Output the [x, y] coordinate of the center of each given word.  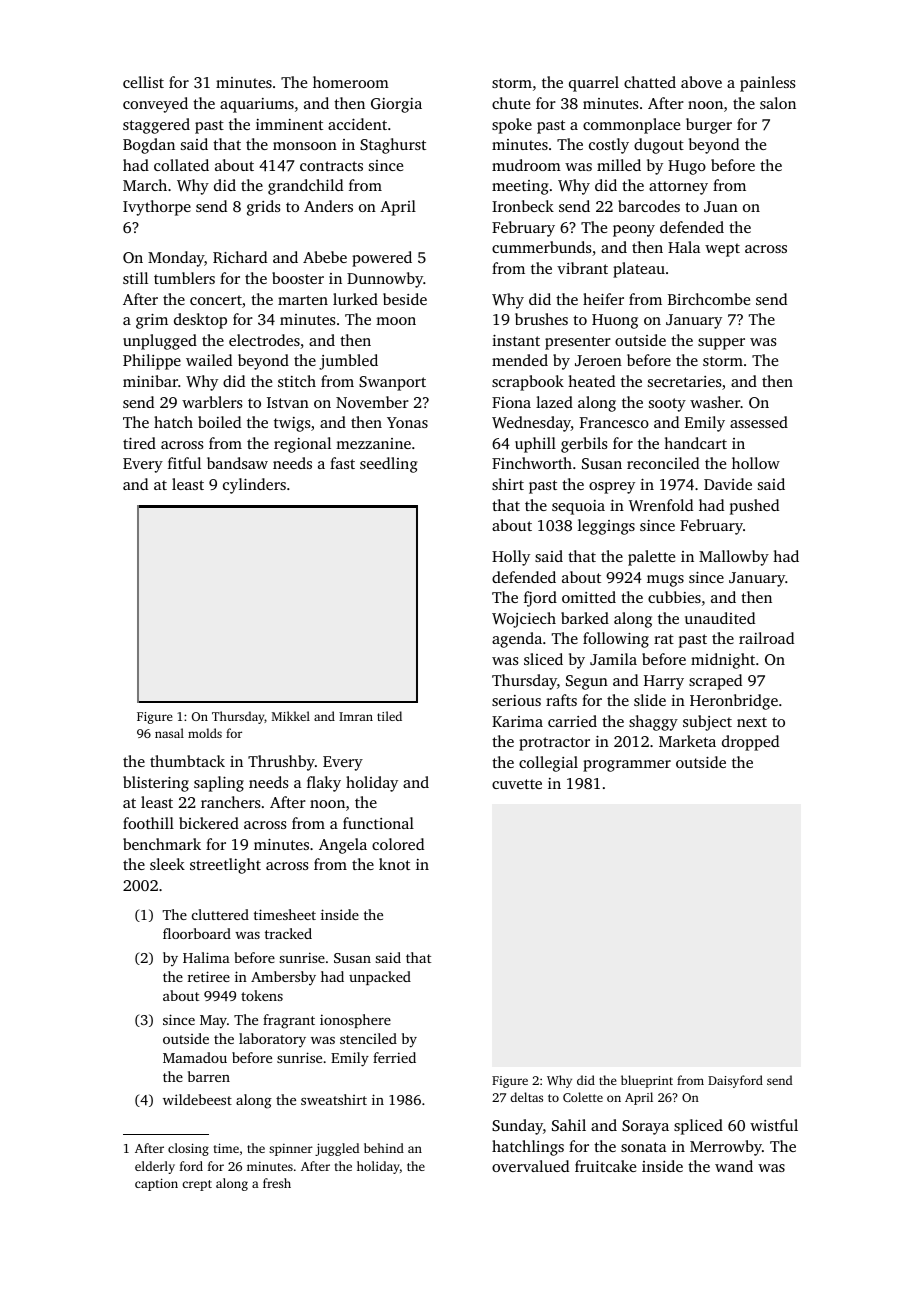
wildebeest [197, 1099]
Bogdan [149, 146]
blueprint [647, 1081]
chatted [650, 82]
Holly [511, 558]
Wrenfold [661, 505]
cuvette [517, 784]
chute [511, 103]
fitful [184, 463]
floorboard [197, 933]
